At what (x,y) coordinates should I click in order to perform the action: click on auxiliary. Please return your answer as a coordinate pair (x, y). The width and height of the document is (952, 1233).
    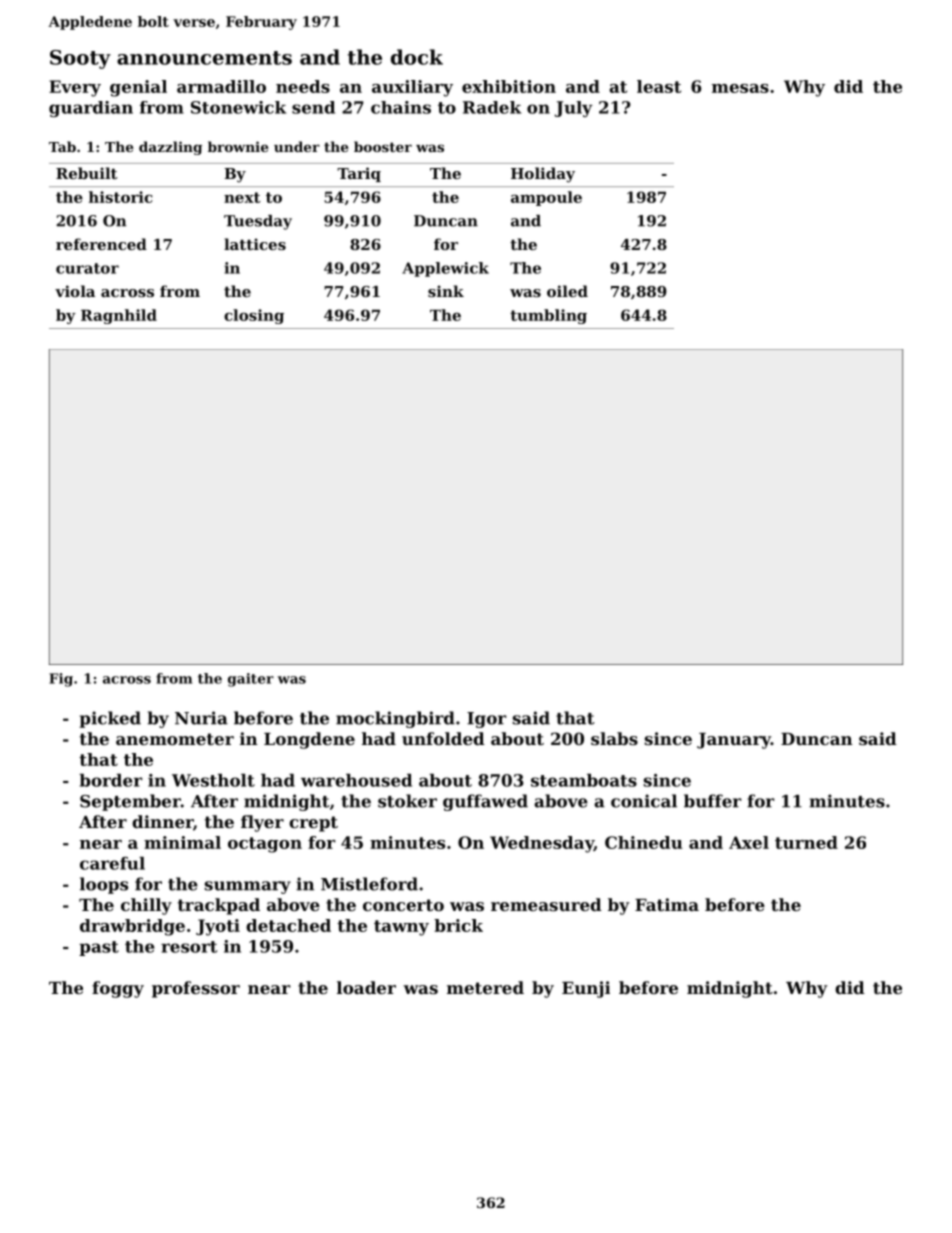
    Looking at the image, I should click on (412, 88).
